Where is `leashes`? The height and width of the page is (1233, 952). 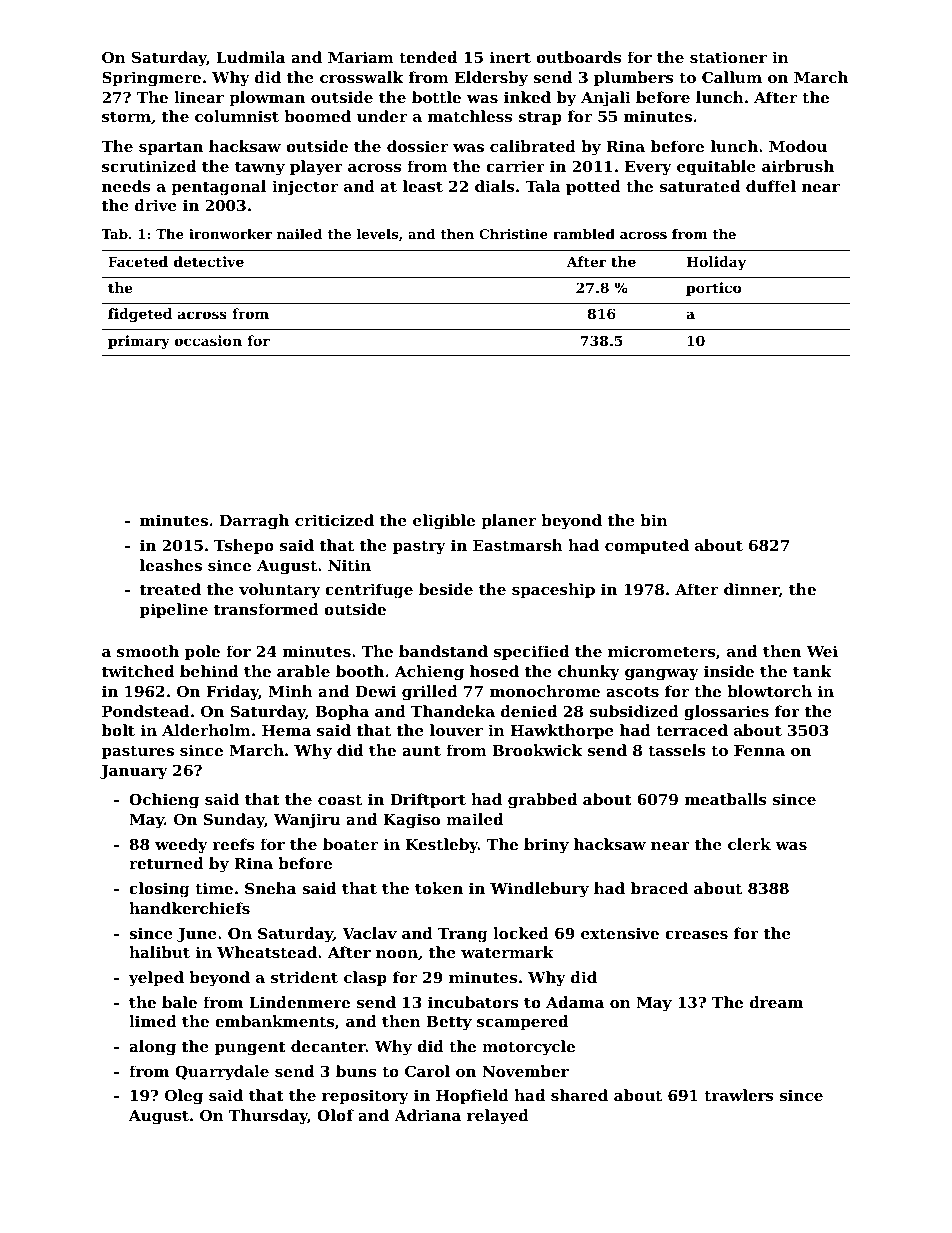 leashes is located at coordinates (171, 565).
